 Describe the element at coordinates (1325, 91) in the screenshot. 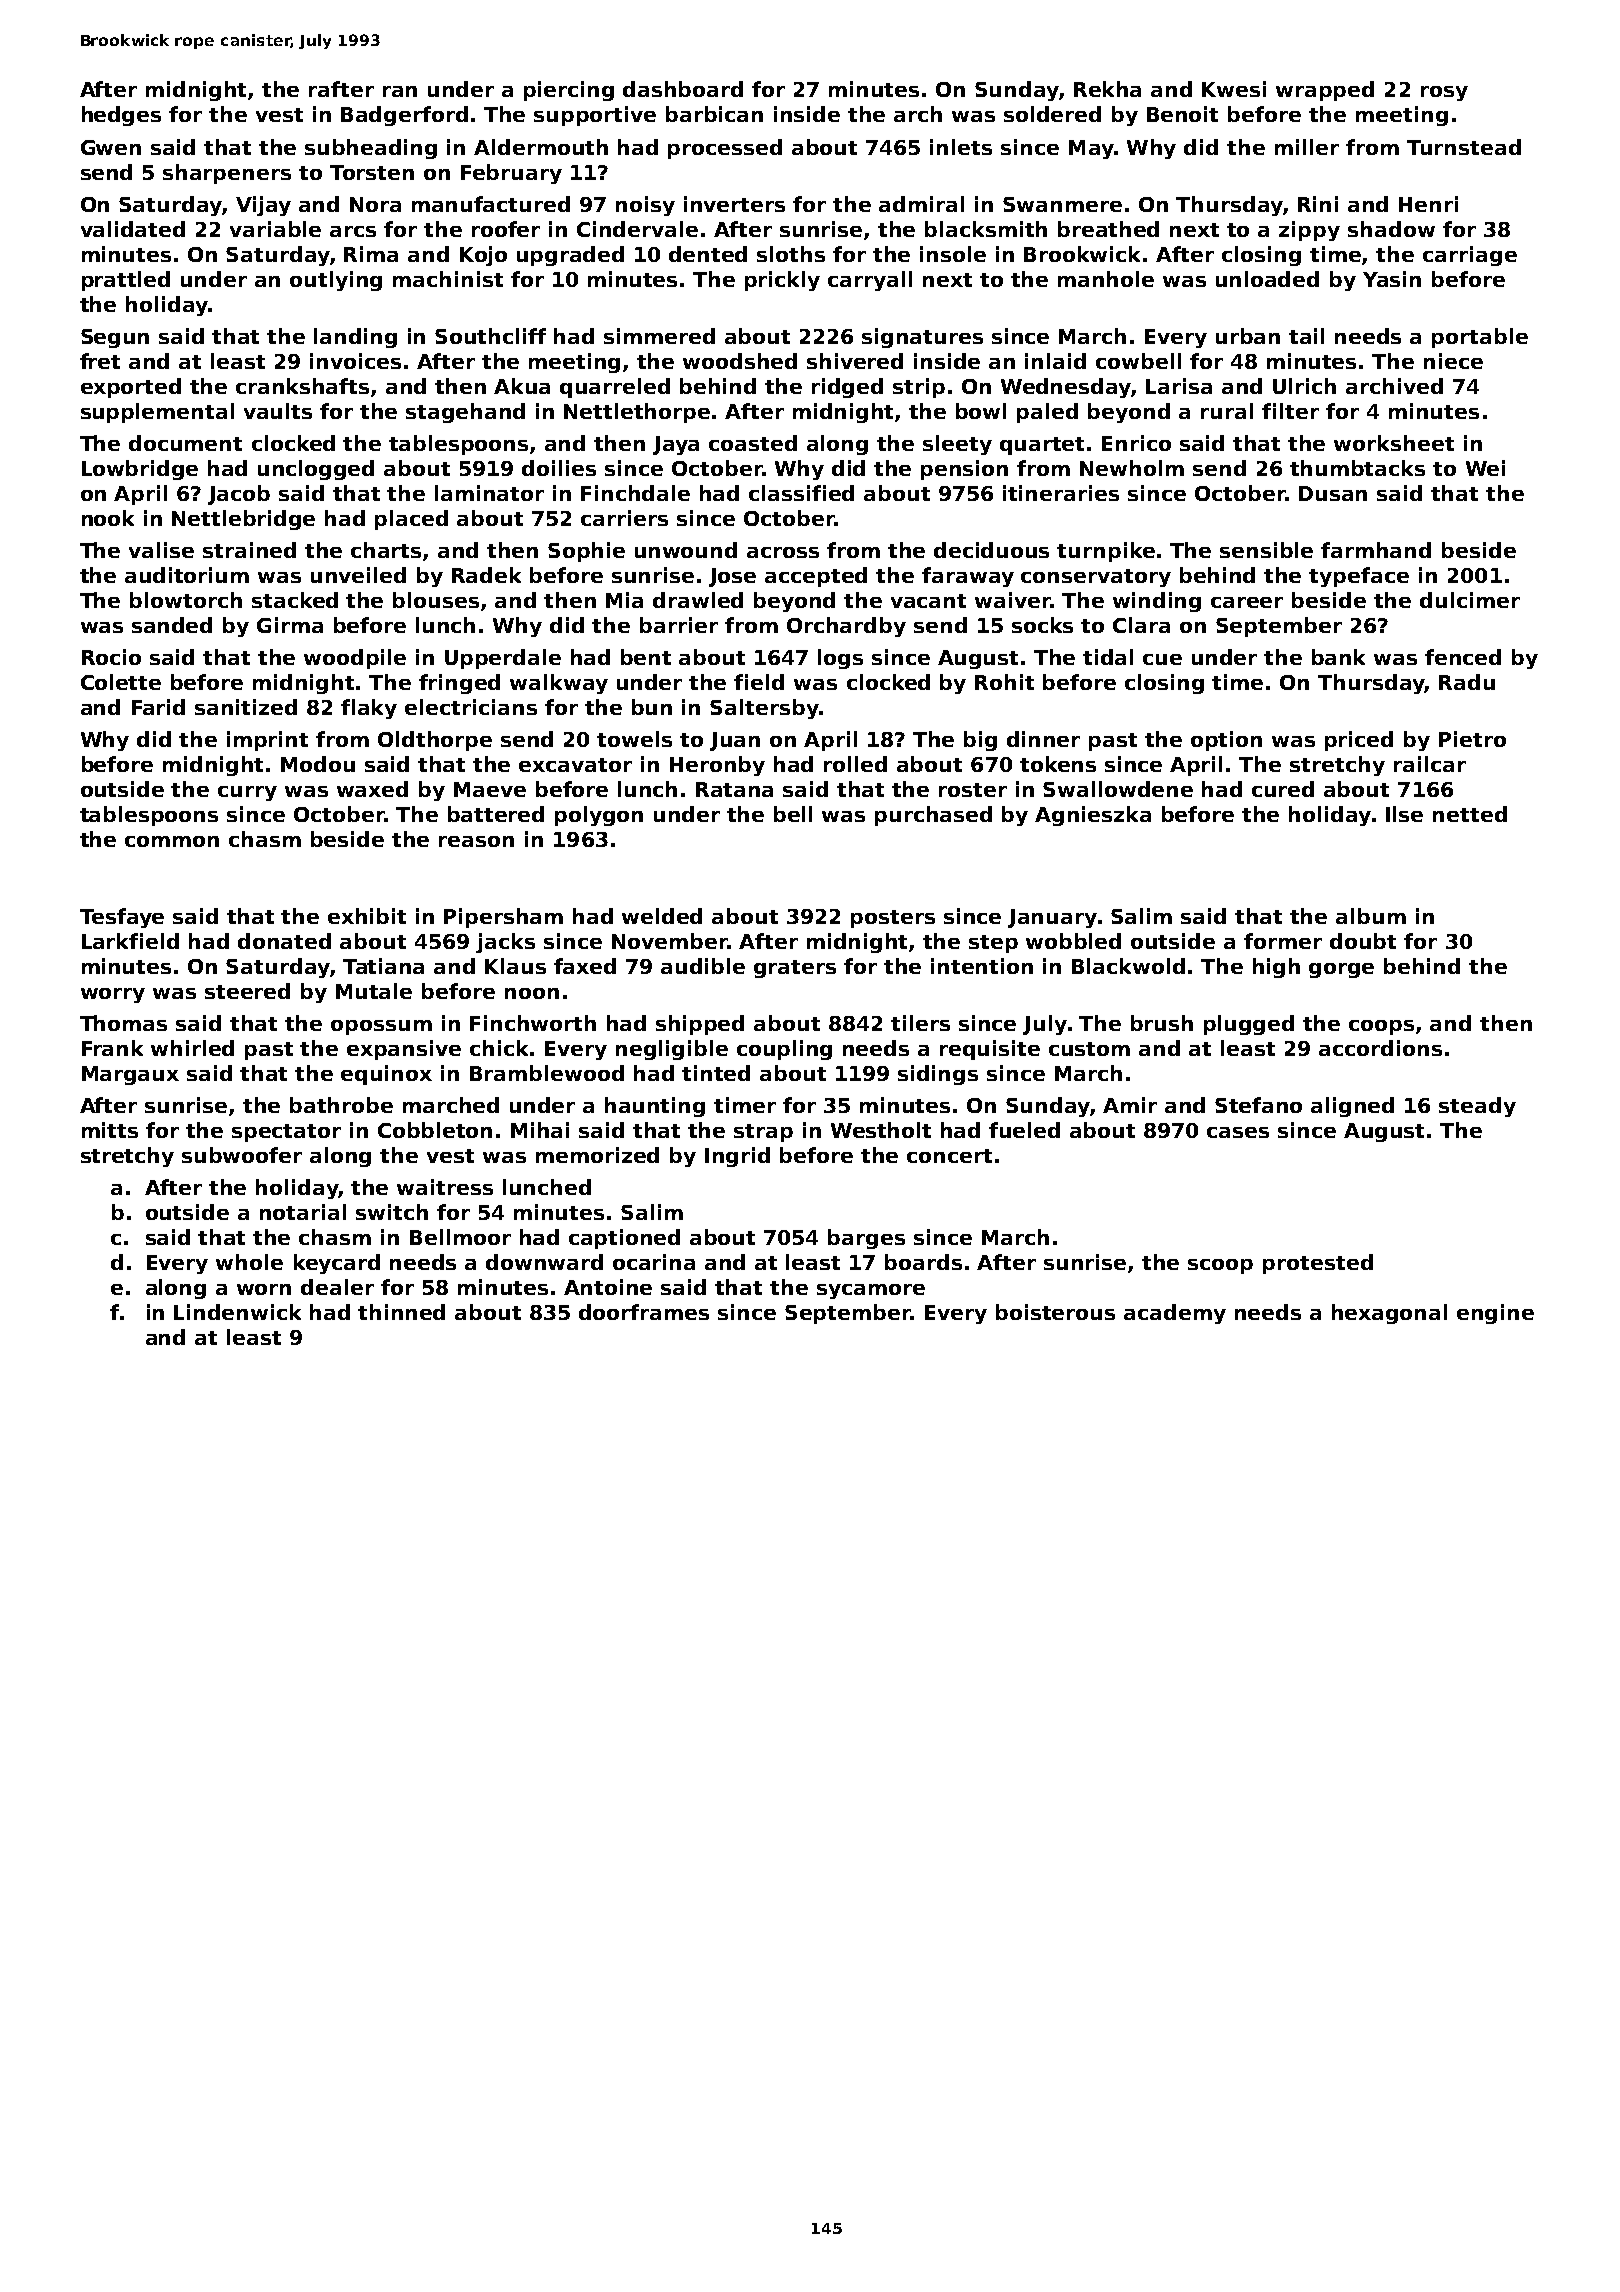

I see `wrapped` at that location.
